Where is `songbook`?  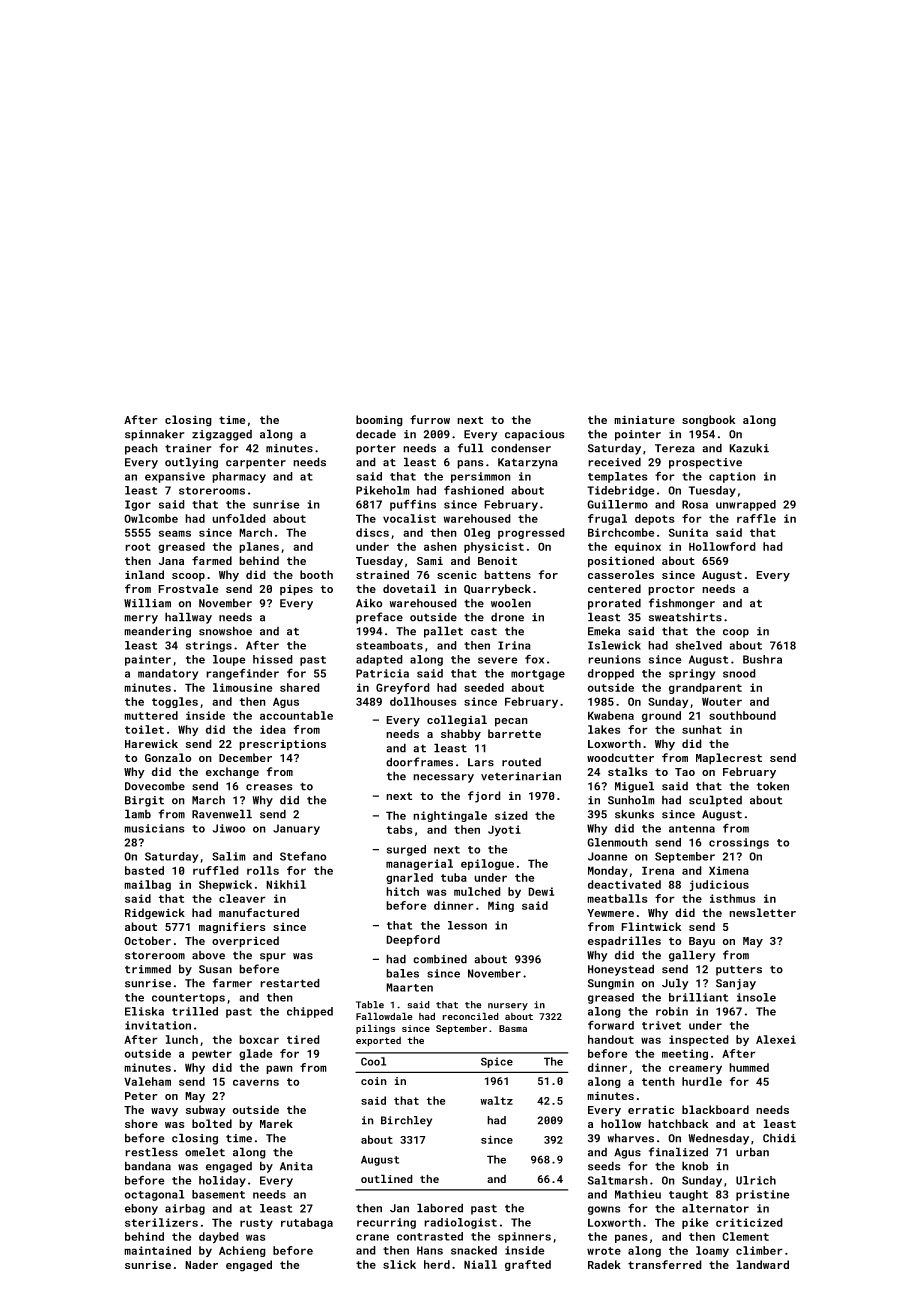 songbook is located at coordinates (708, 421).
